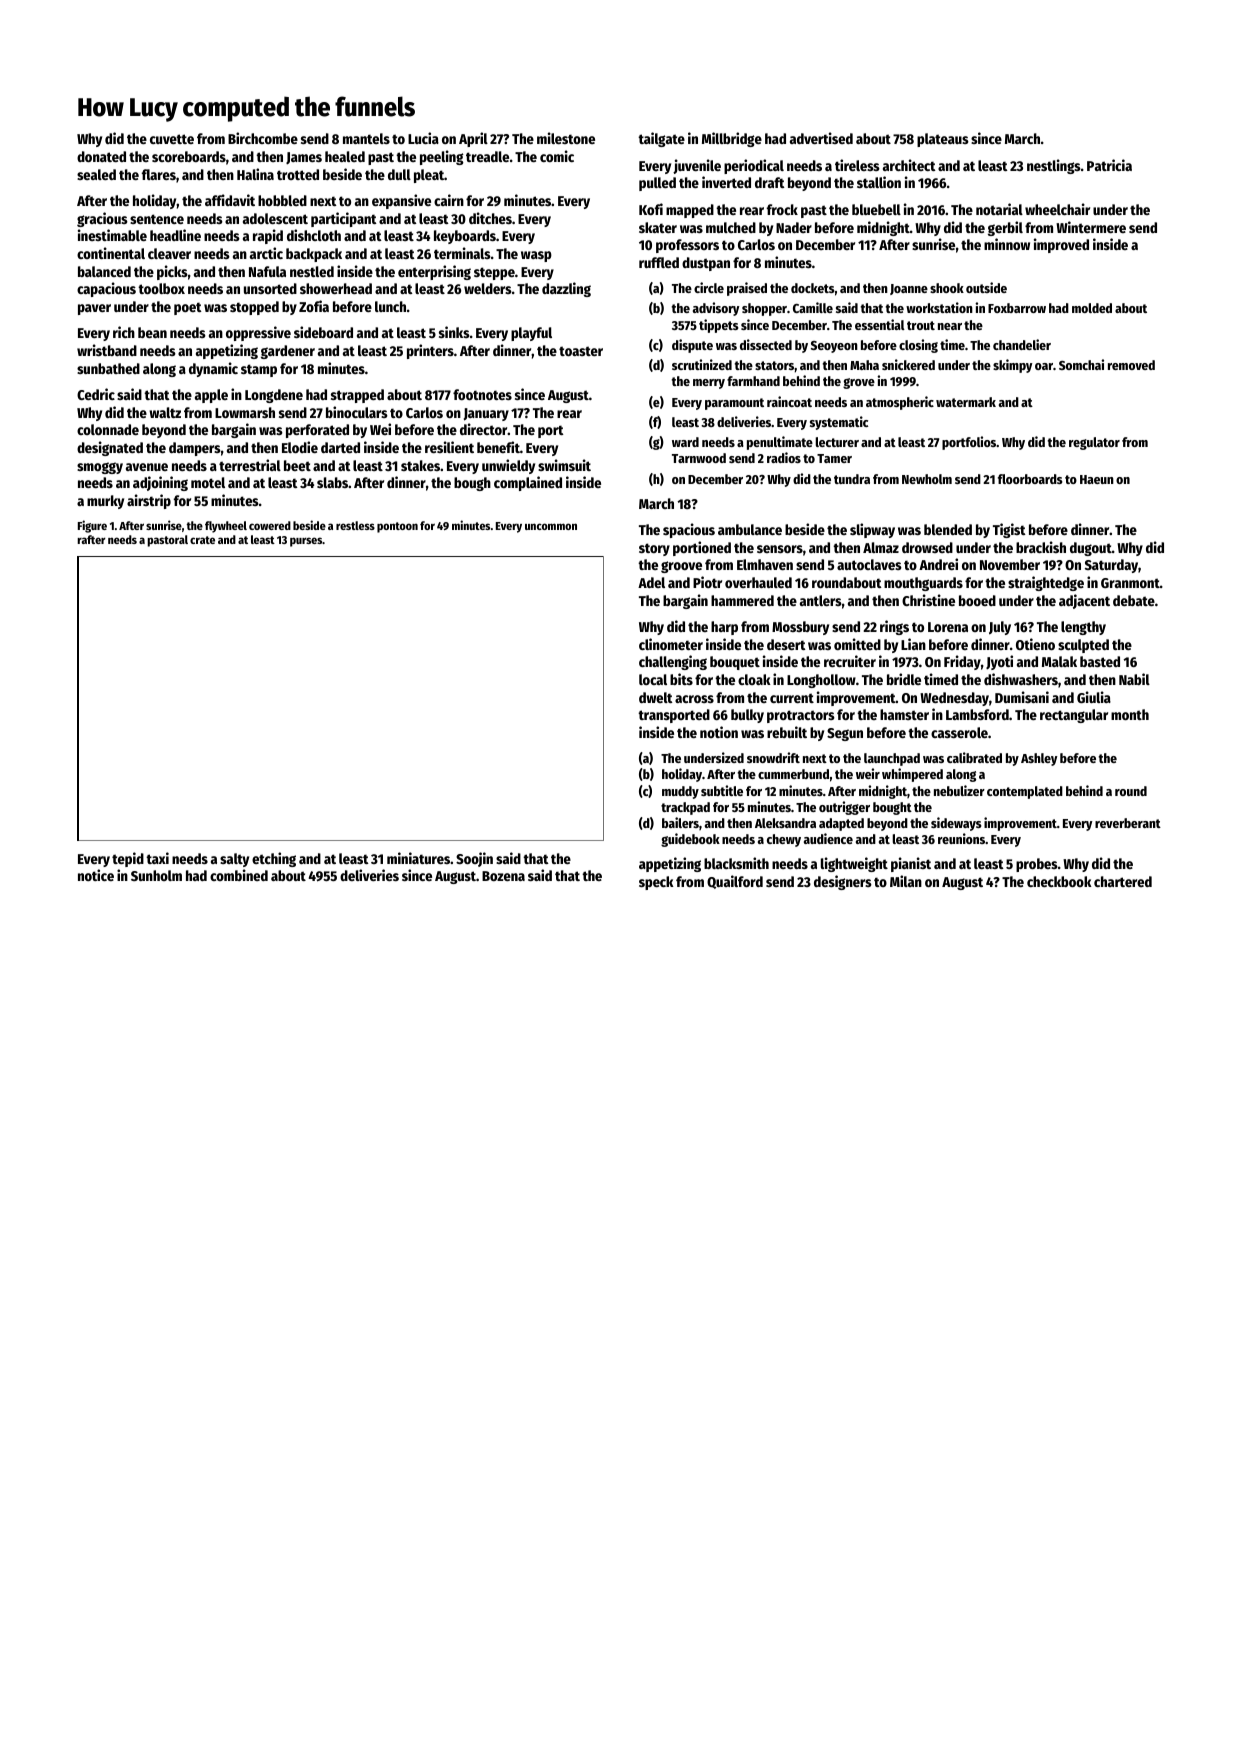 The width and height of the screenshot is (1243, 1759). What do you see at coordinates (202, 540) in the screenshot?
I see `crate` at bounding box center [202, 540].
